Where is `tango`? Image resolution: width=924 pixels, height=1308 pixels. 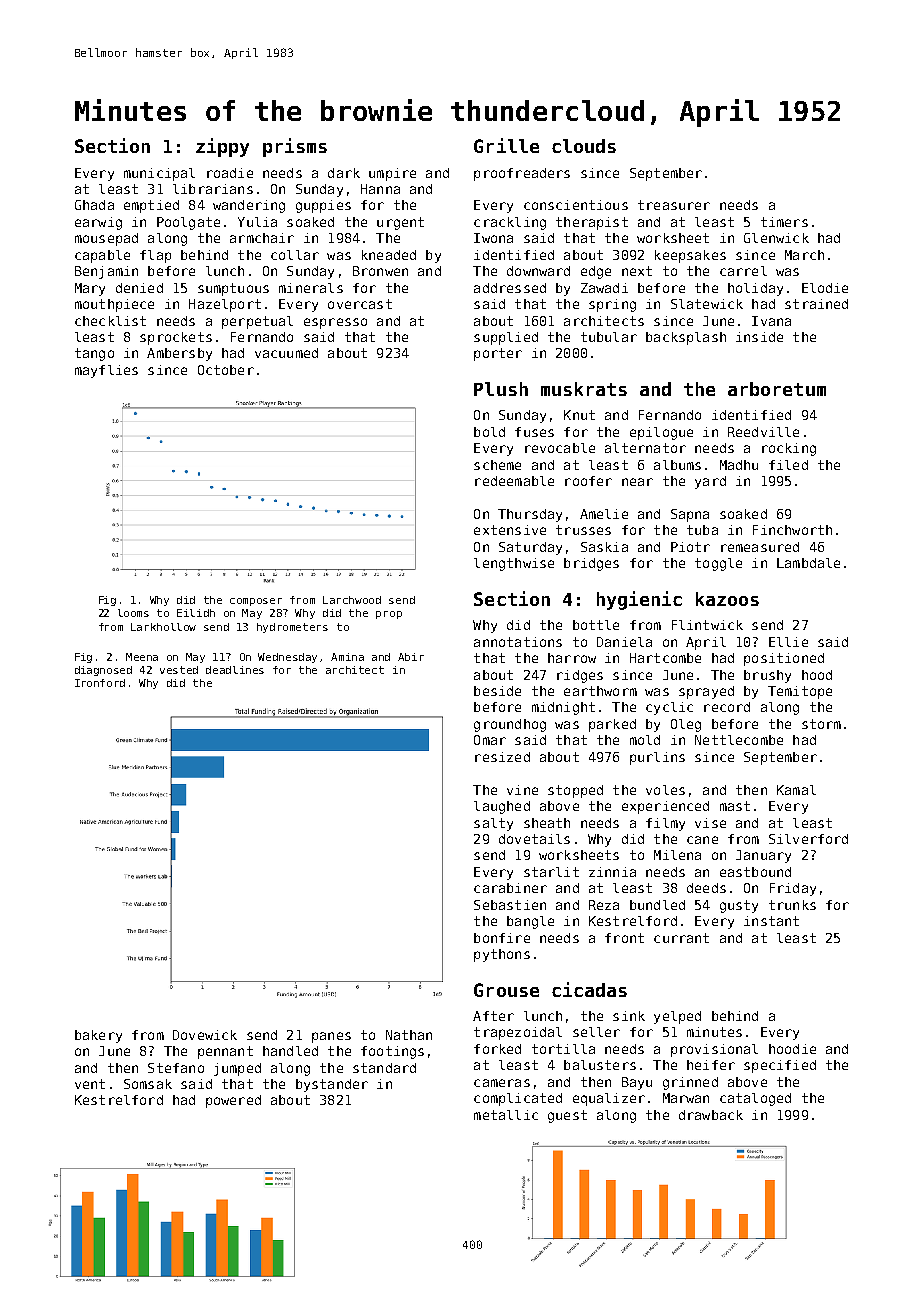
tango is located at coordinates (94, 354).
